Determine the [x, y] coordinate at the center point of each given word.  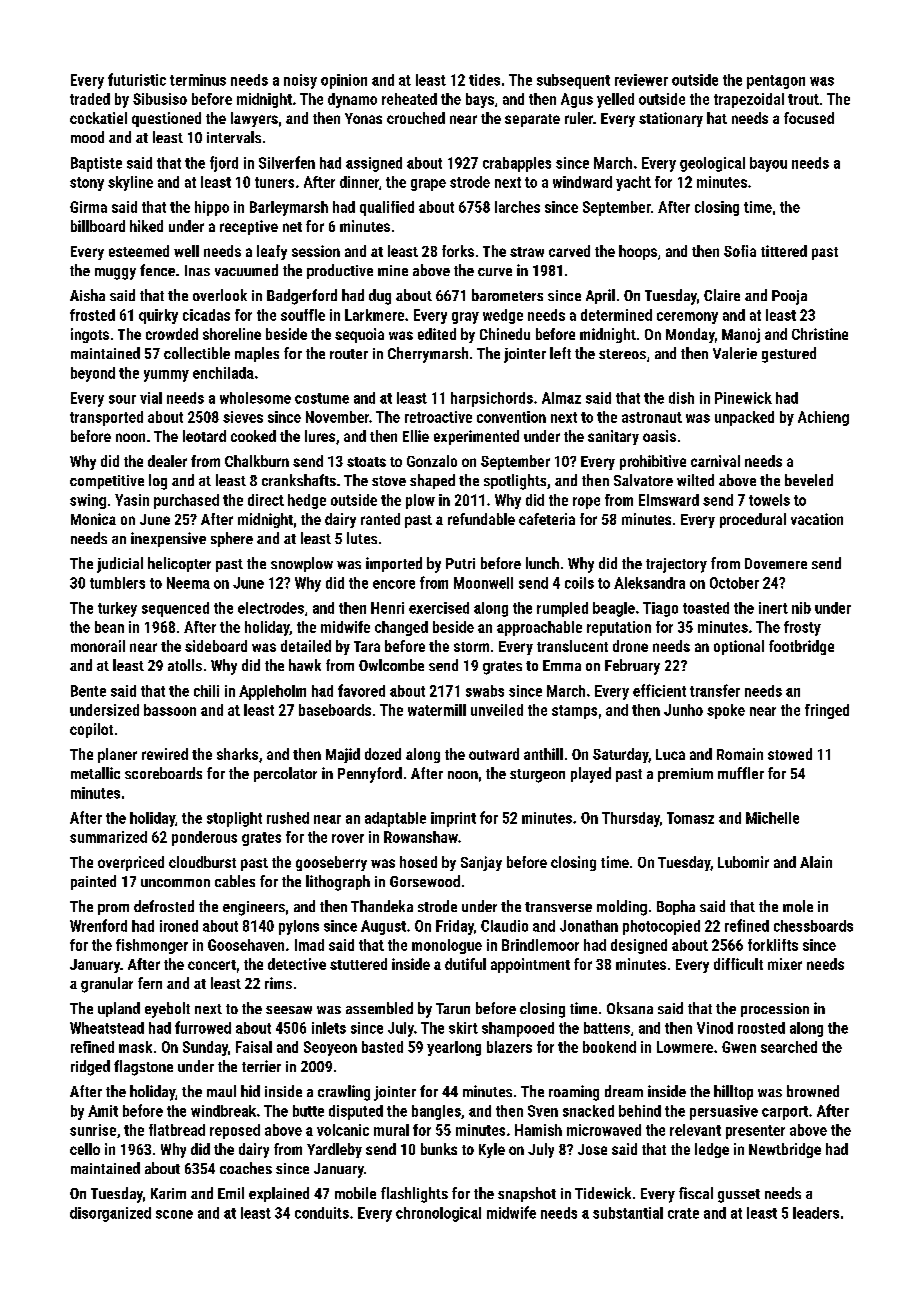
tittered [784, 251]
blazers [509, 1047]
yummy [166, 376]
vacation [817, 519]
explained [279, 1194]
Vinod [715, 1028]
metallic [95, 773]
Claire [722, 295]
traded [90, 99]
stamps [574, 712]
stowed [790, 754]
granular [107, 985]
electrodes [271, 608]
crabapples [517, 164]
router [349, 354]
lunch [542, 563]
